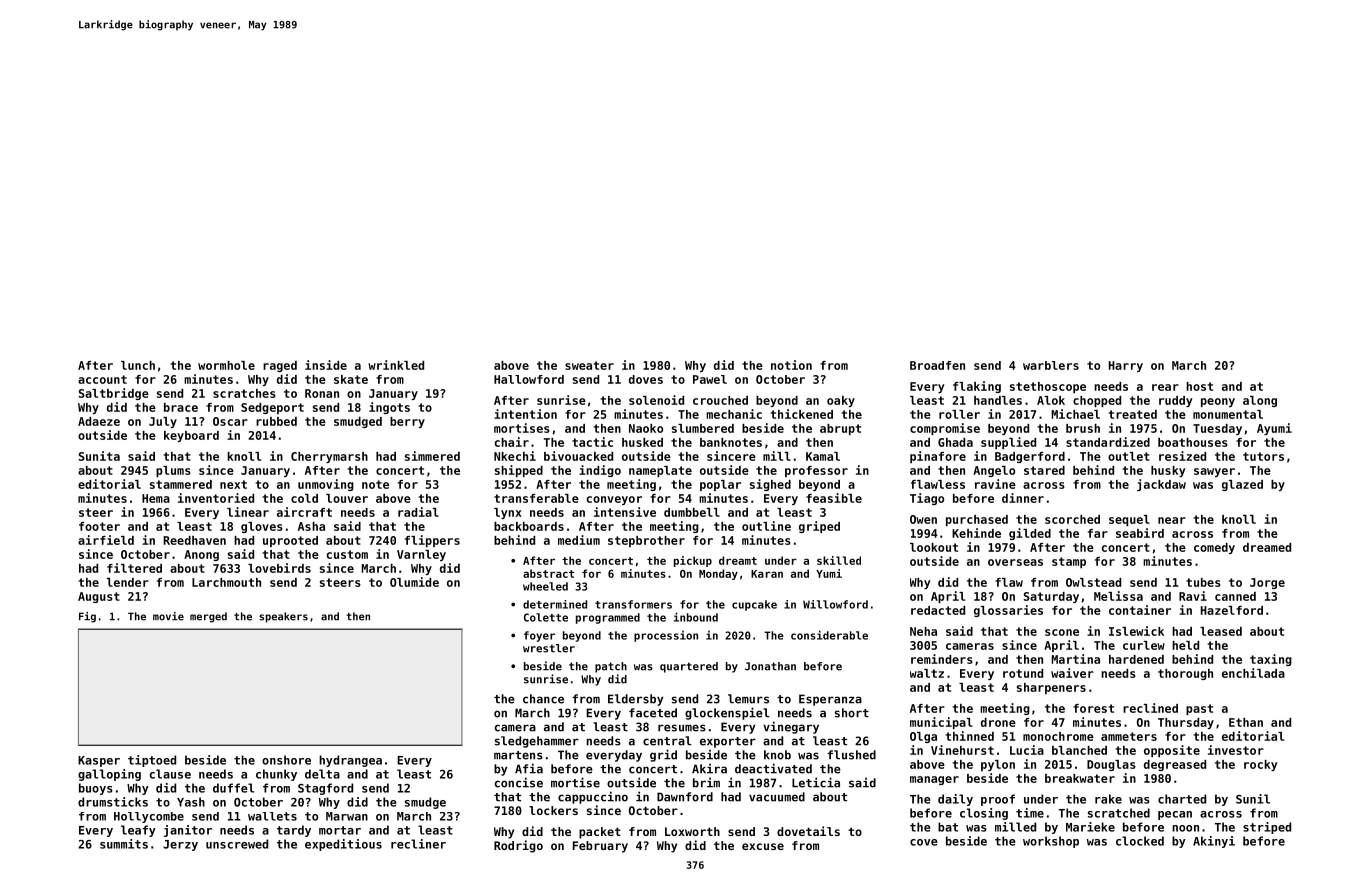 The width and height of the image is (1372, 887). What do you see at coordinates (96, 789) in the image?
I see `buoys` at bounding box center [96, 789].
